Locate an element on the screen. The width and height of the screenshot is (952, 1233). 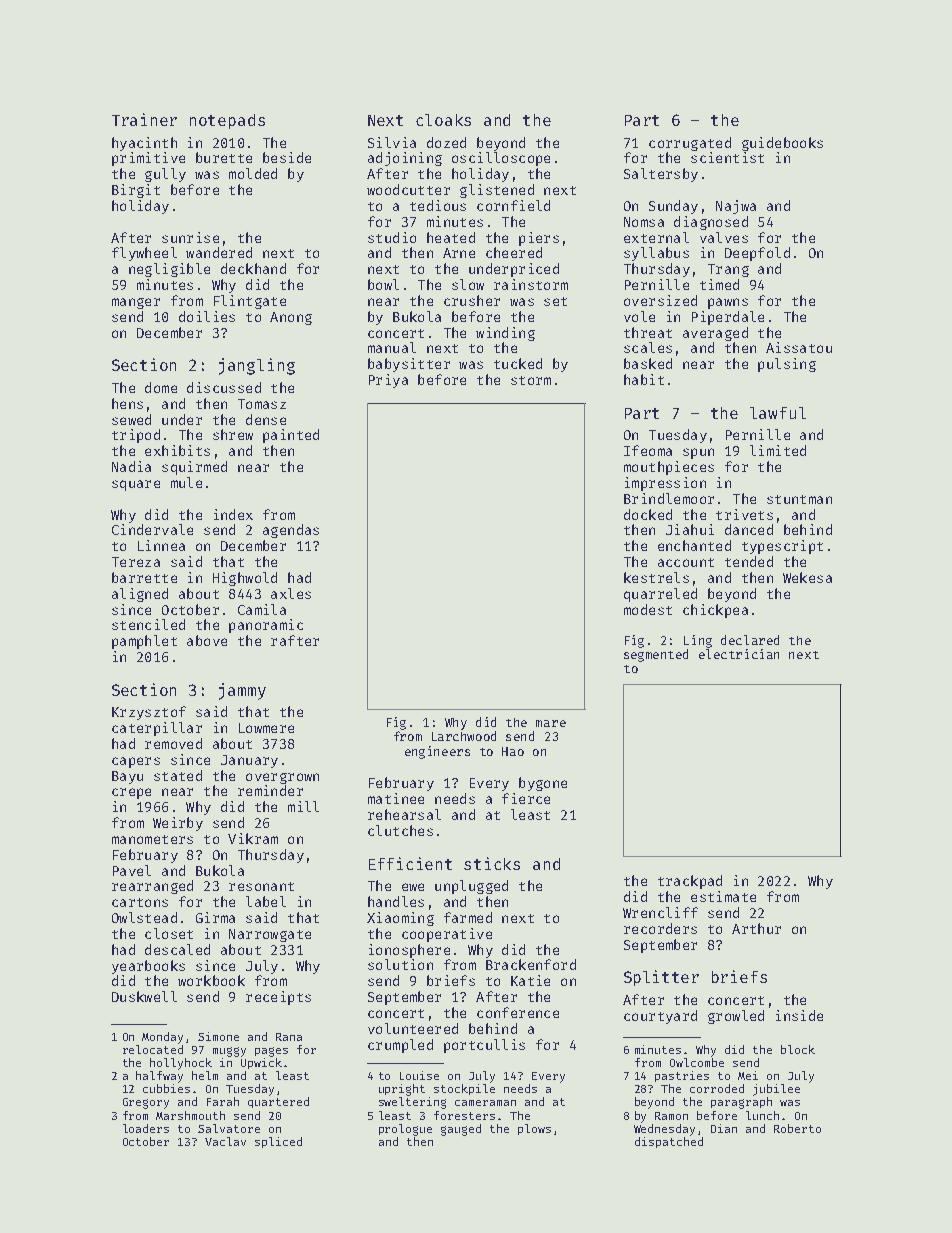
docked is located at coordinates (648, 514).
